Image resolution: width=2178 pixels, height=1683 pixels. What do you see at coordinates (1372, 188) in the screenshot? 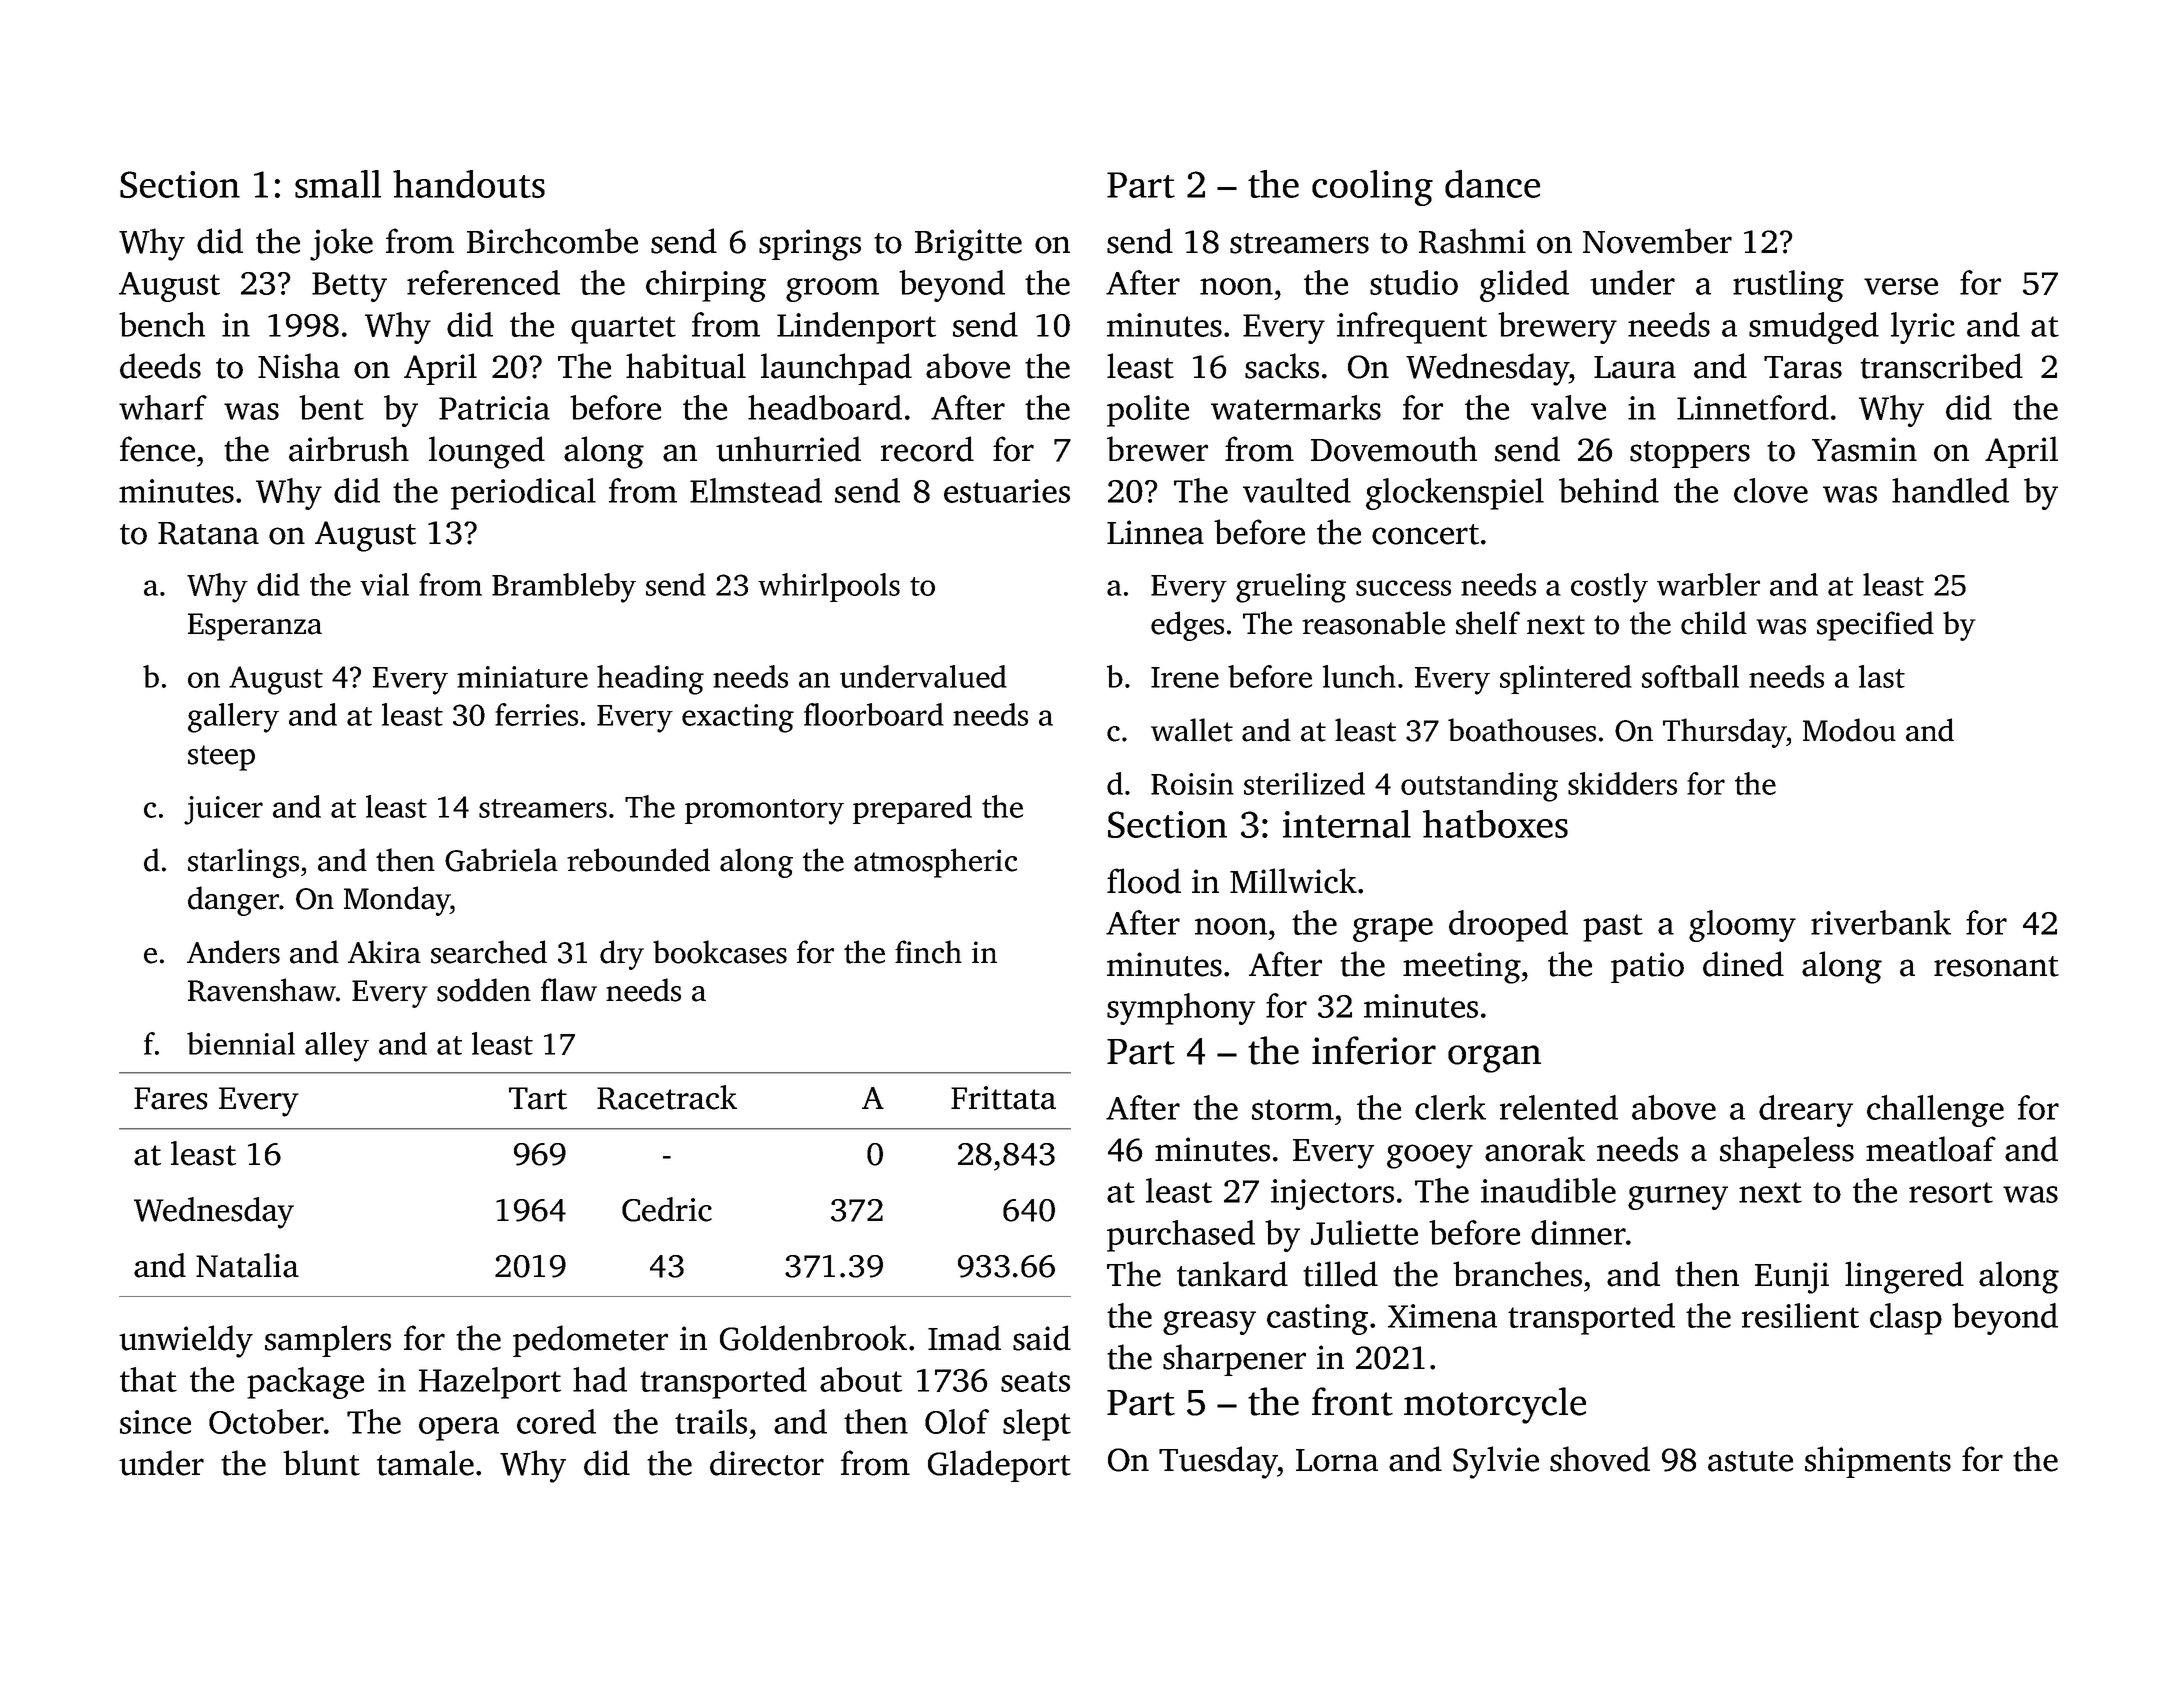
I see `cooling` at bounding box center [1372, 188].
